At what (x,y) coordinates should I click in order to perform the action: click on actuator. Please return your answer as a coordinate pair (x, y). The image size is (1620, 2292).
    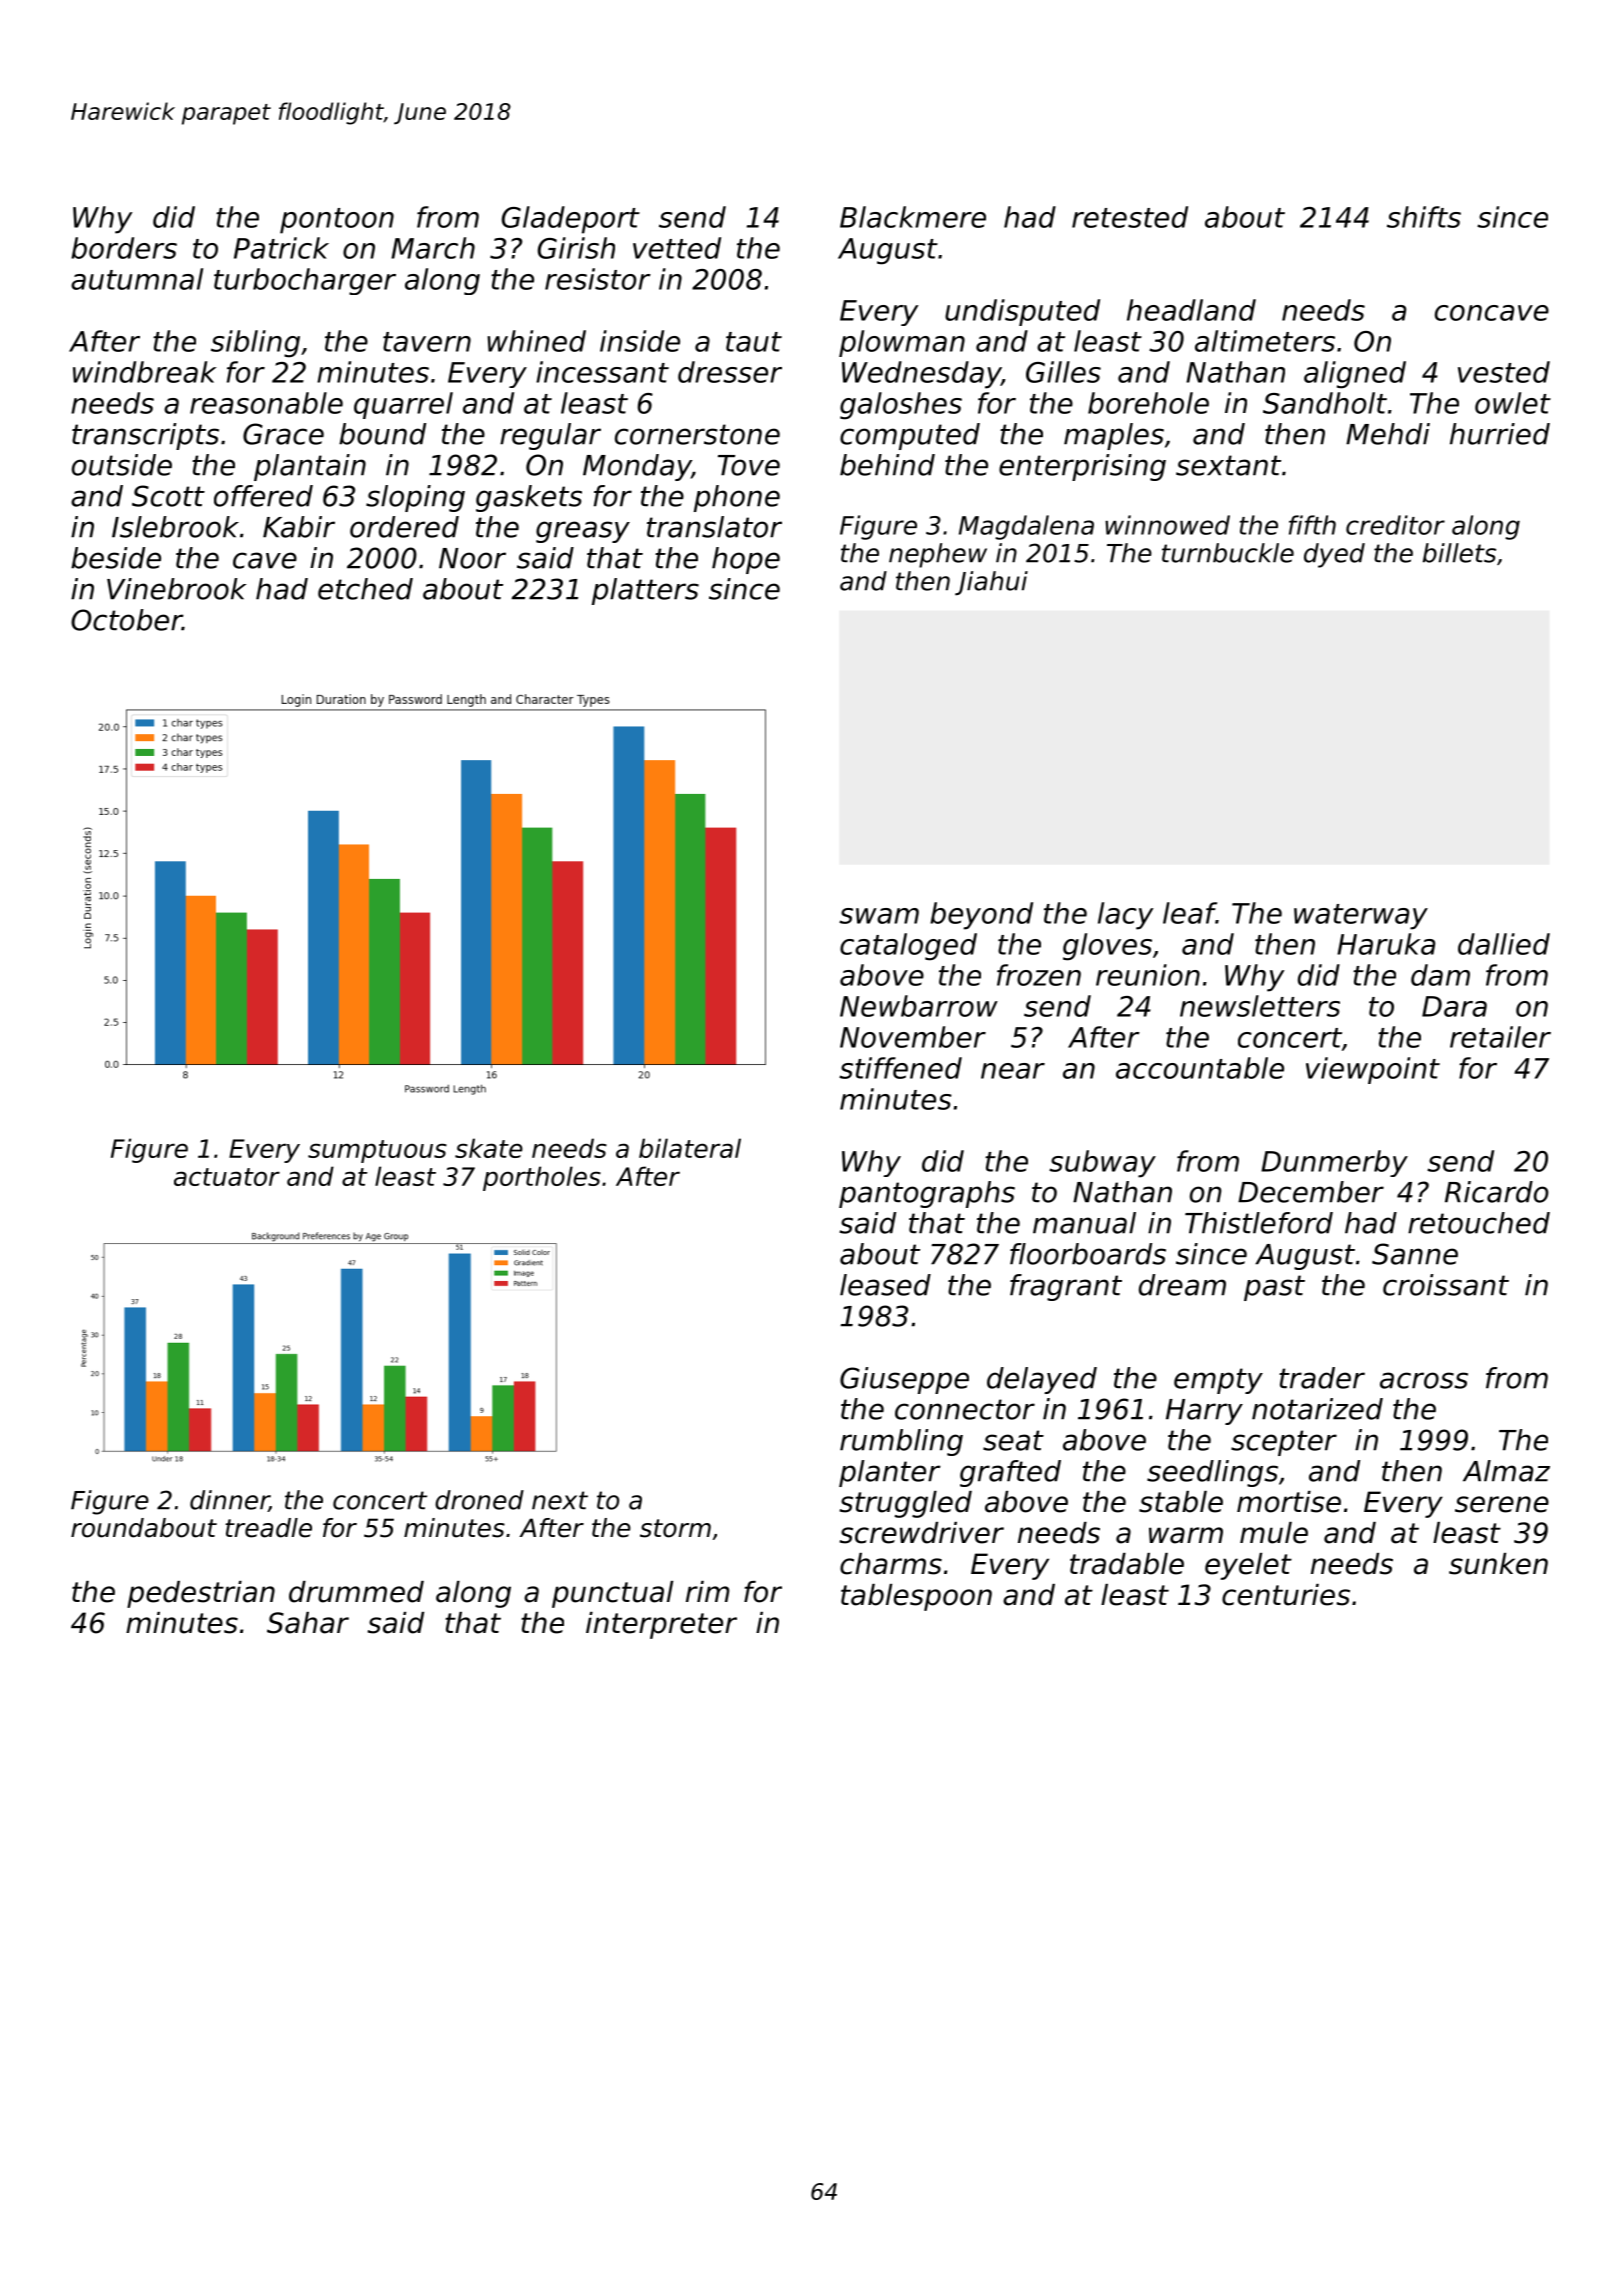
    Looking at the image, I should click on (227, 1177).
